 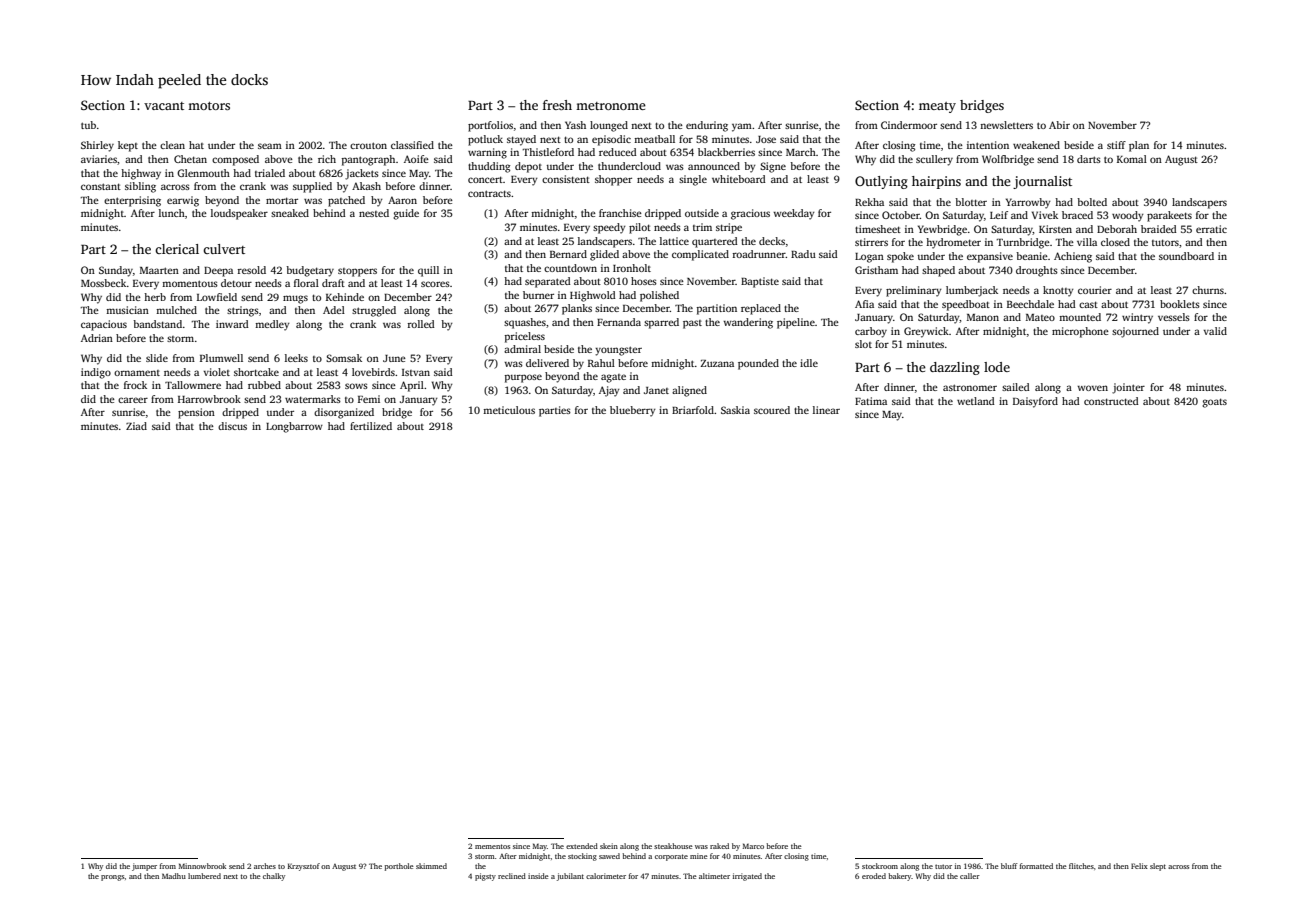 I want to click on fertilized, so click(x=371, y=426).
